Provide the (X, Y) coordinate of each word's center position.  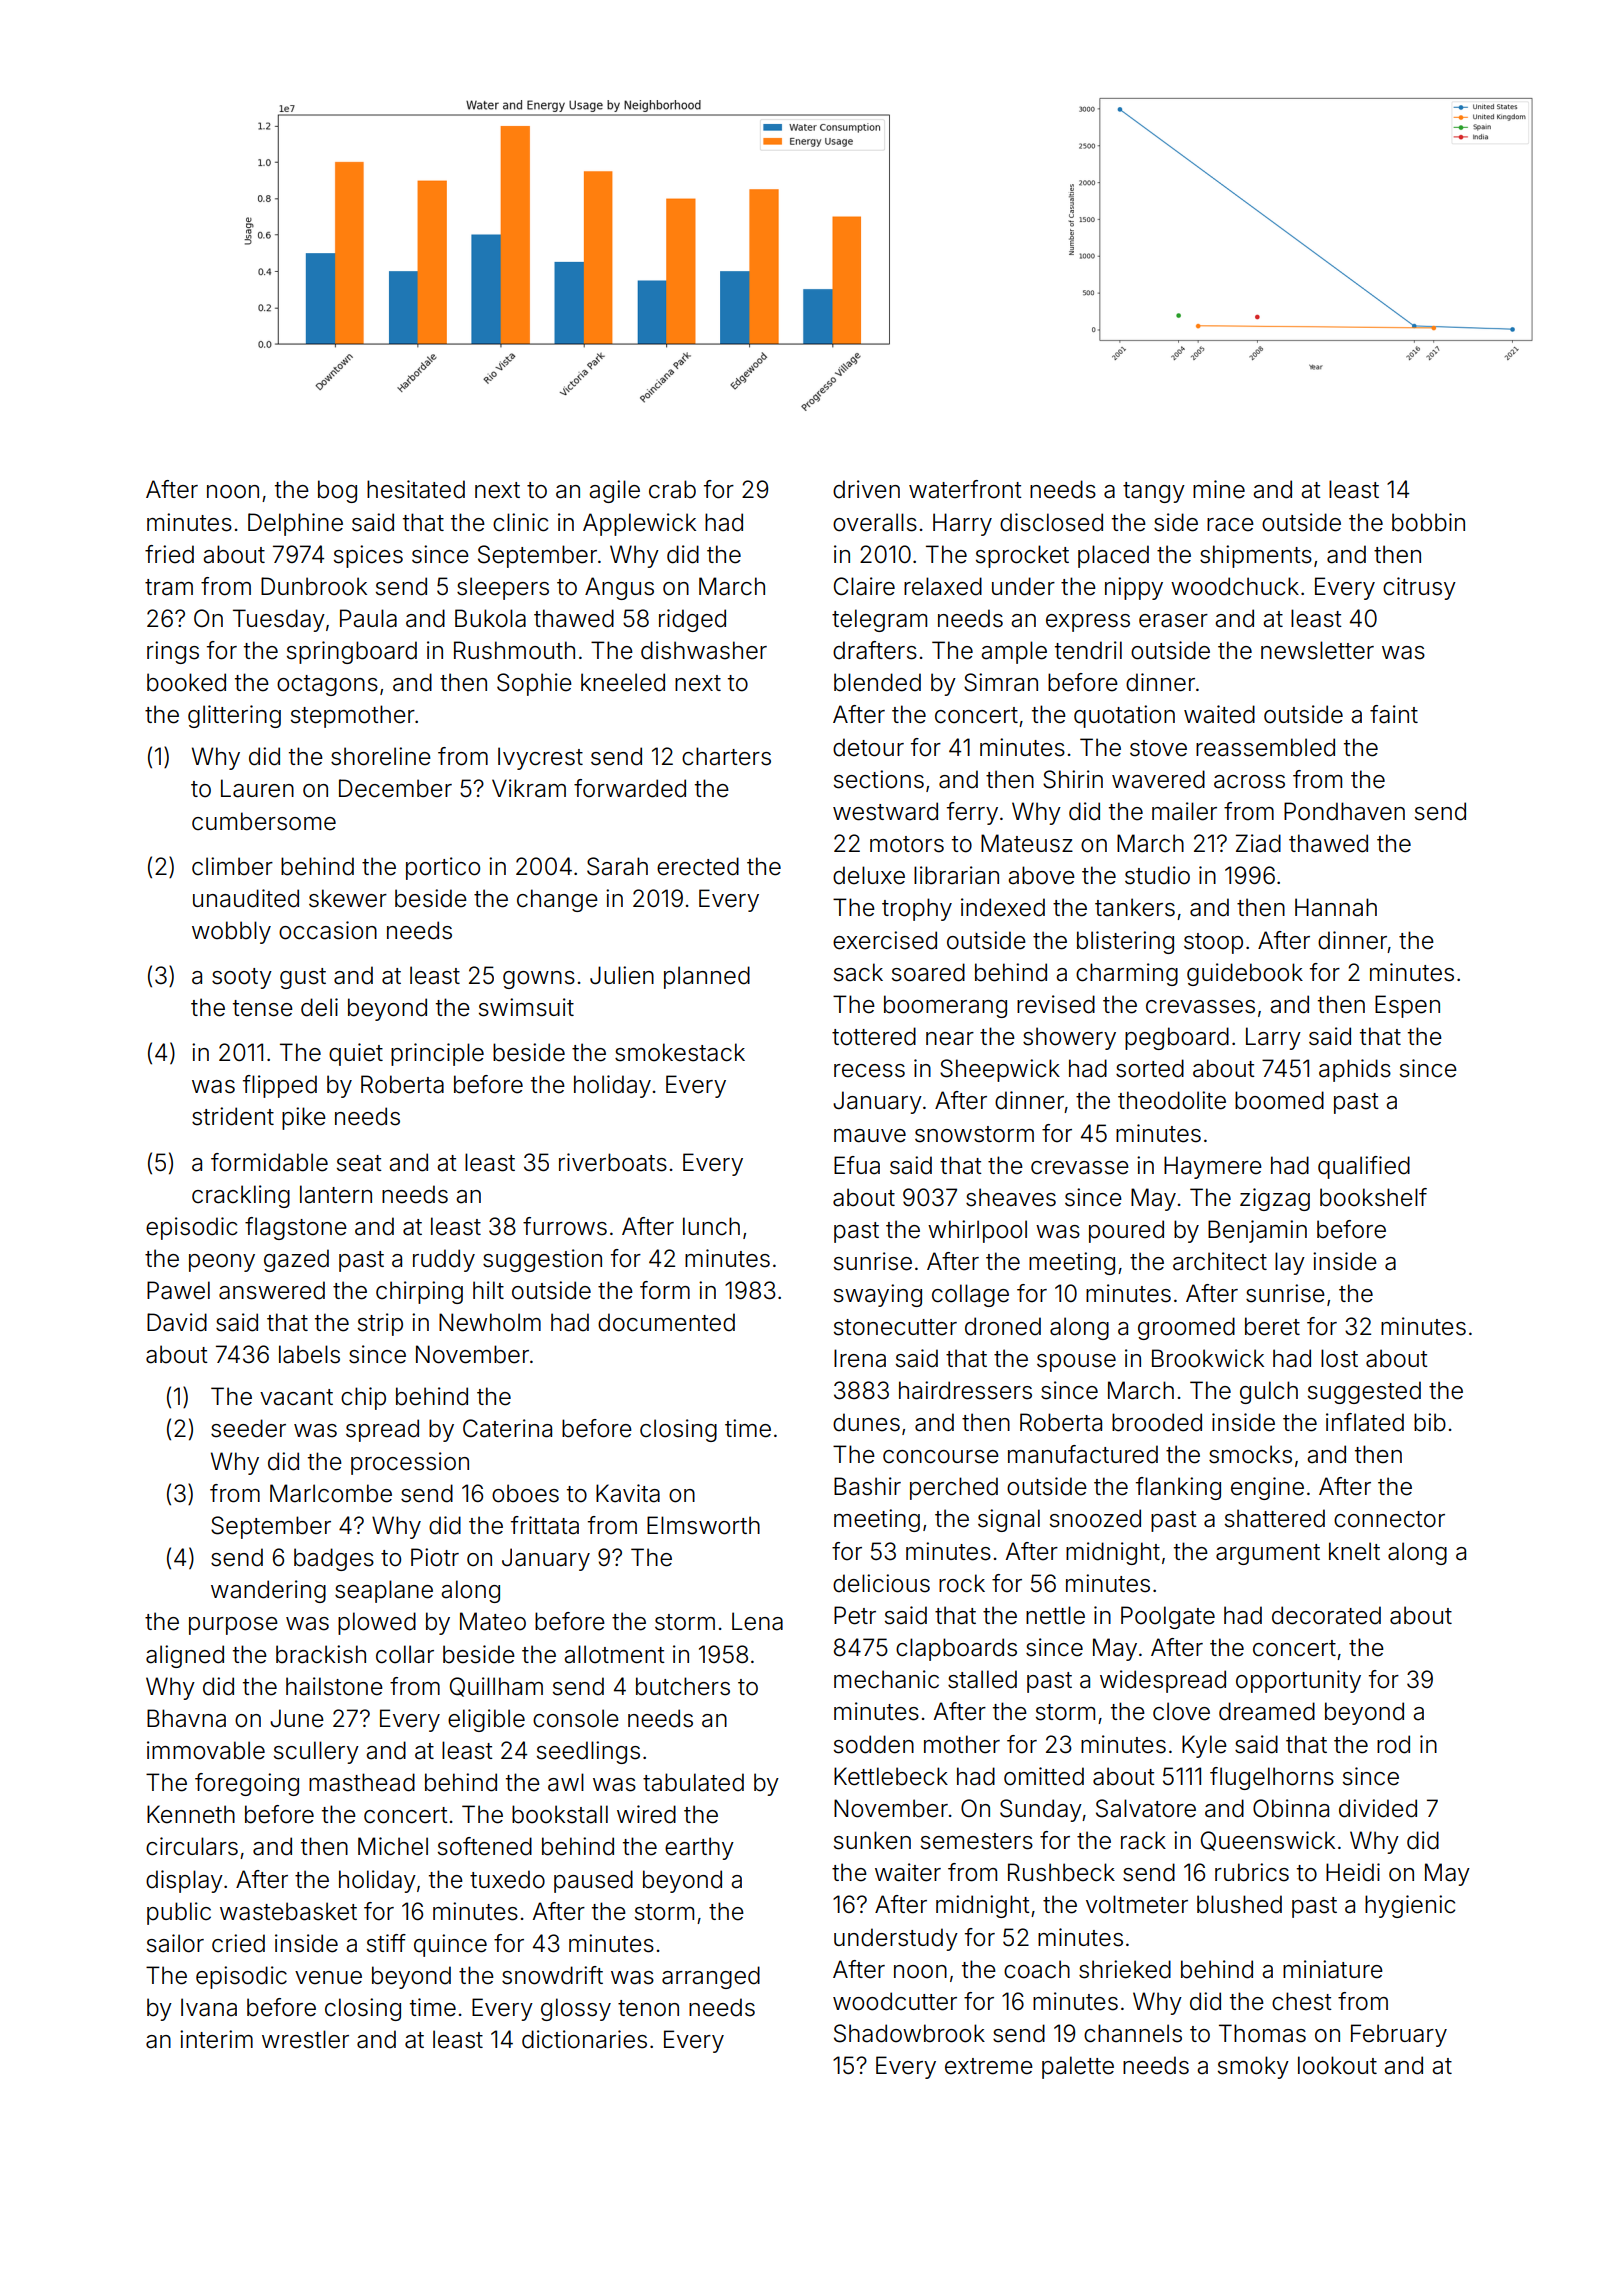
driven (866, 489)
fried (169, 554)
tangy (1154, 492)
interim (216, 2039)
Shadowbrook (909, 2033)
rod (1393, 1744)
